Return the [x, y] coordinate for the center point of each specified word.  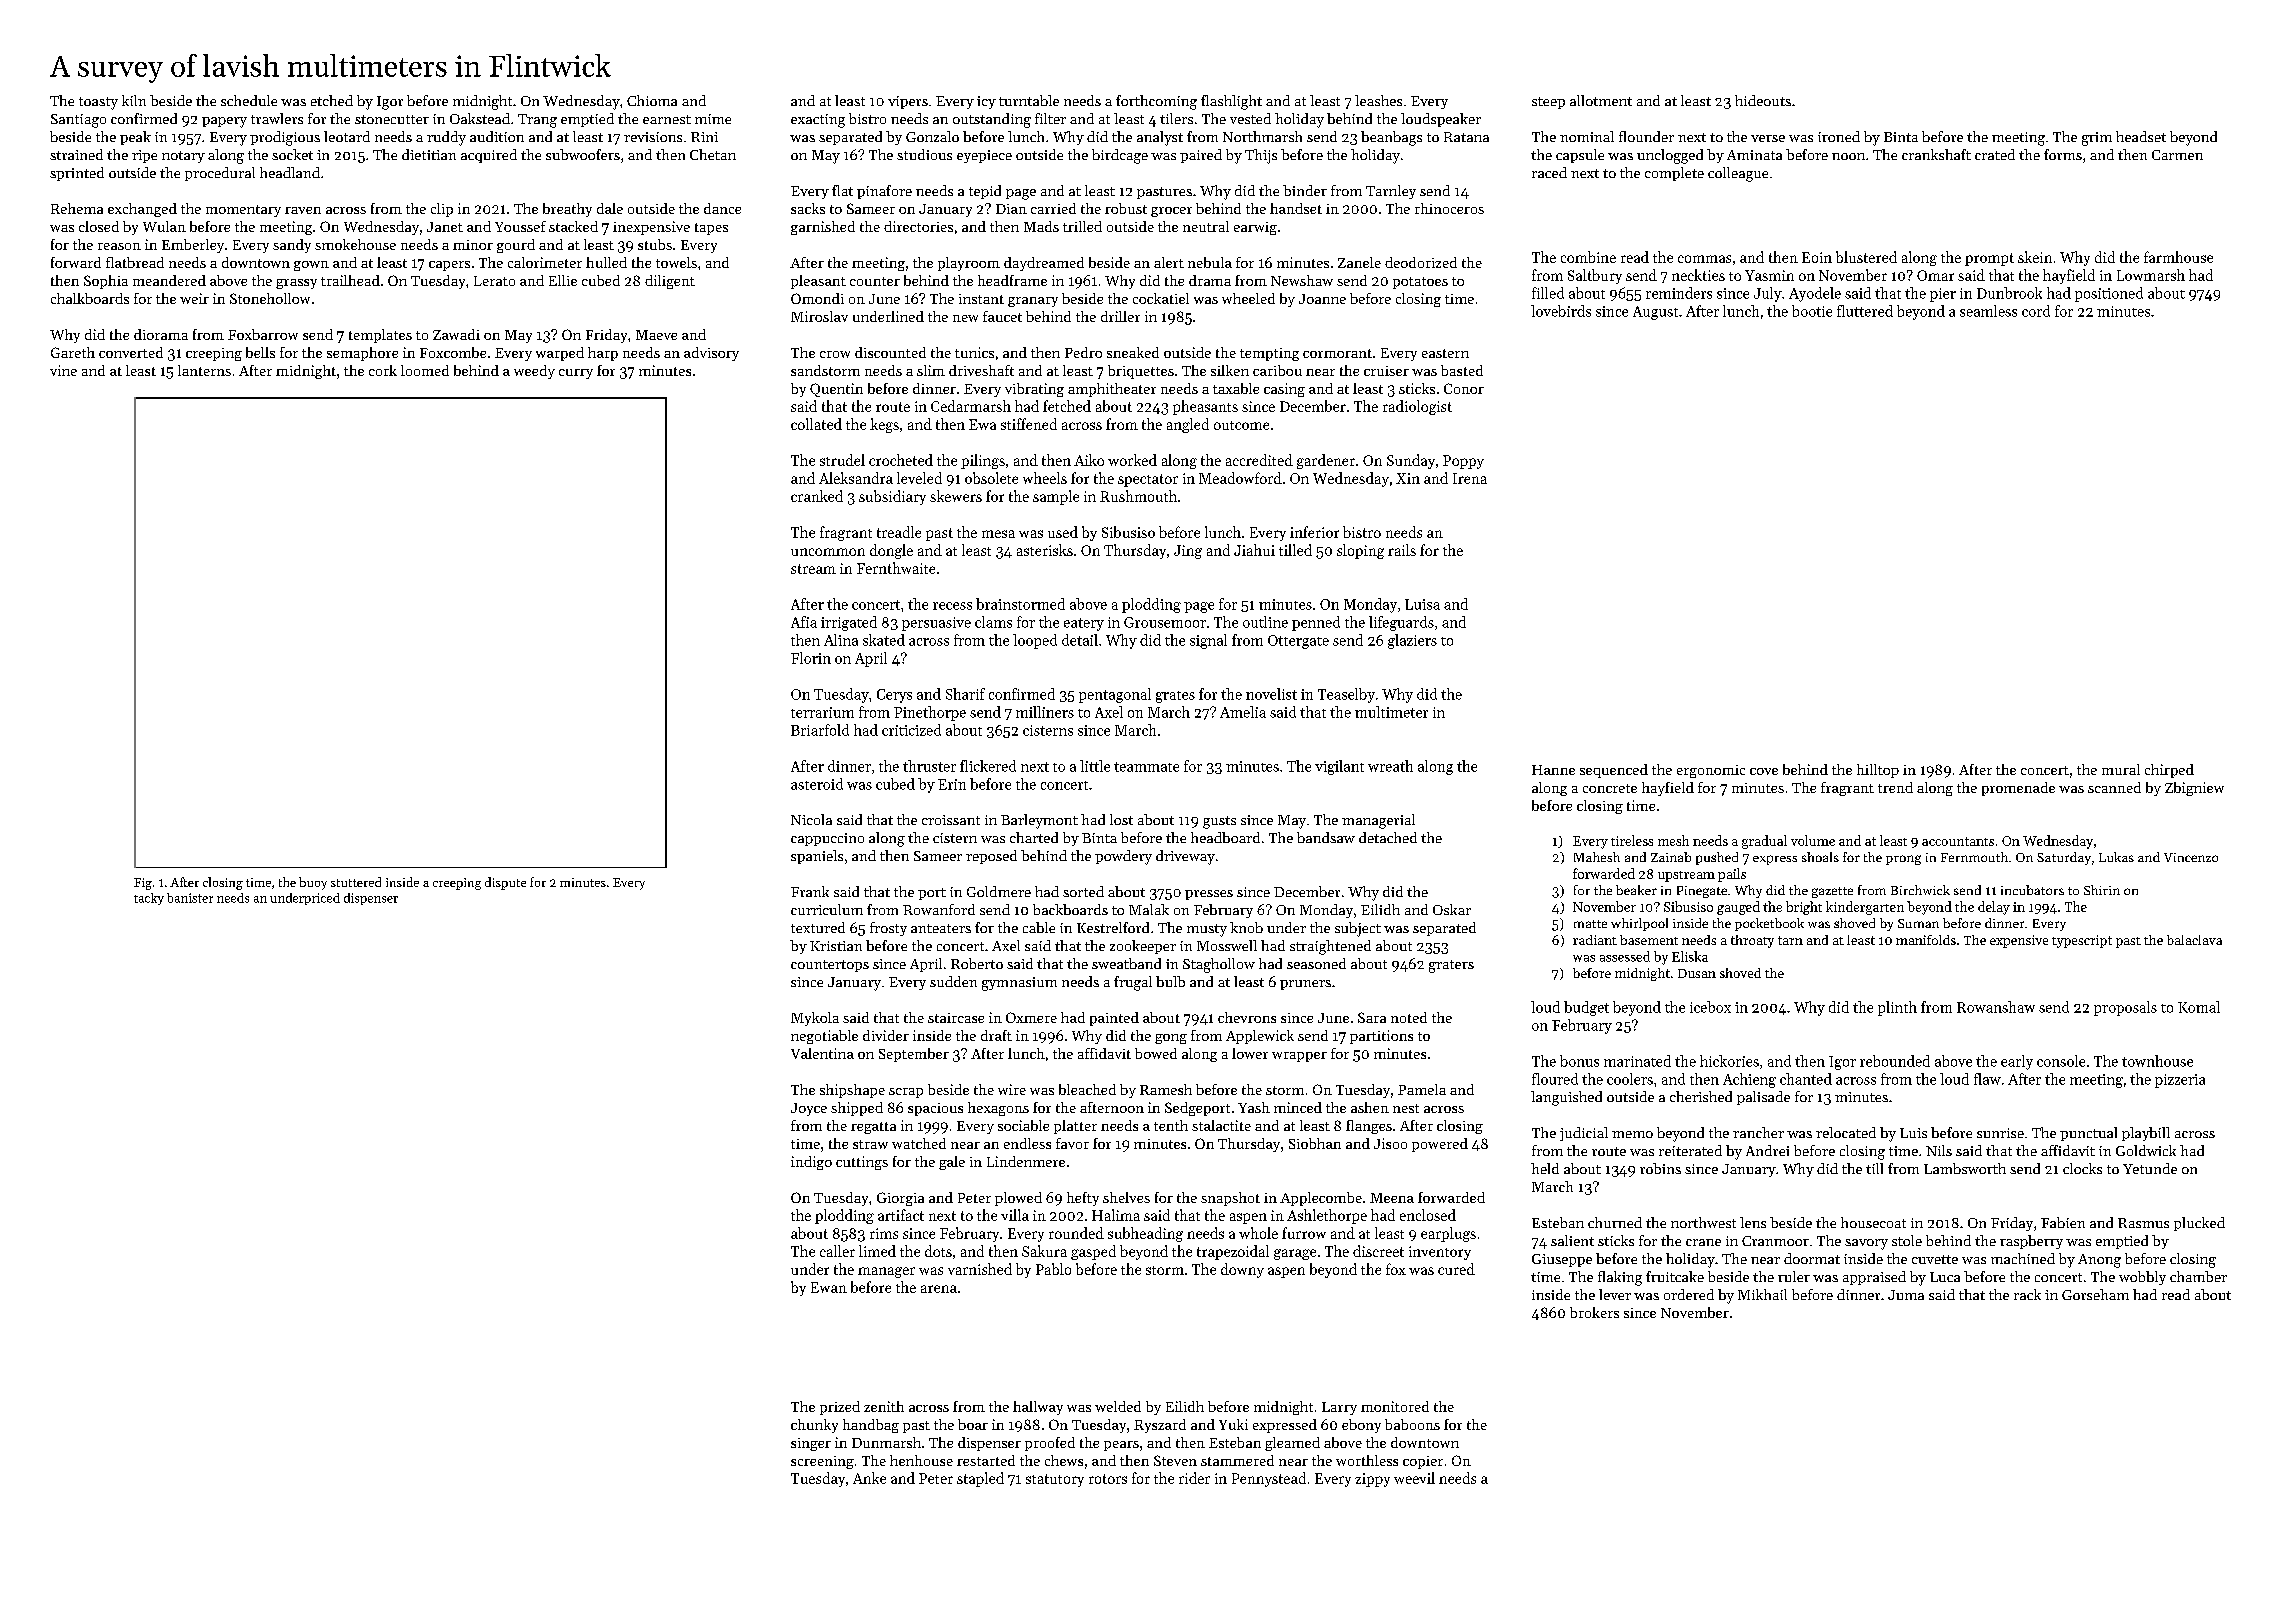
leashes [1378, 100]
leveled [919, 478]
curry [576, 374]
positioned [2109, 294]
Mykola [815, 1019]
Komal [2199, 1007]
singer [811, 1444]
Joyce [809, 1109]
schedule [249, 100]
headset [2141, 136]
